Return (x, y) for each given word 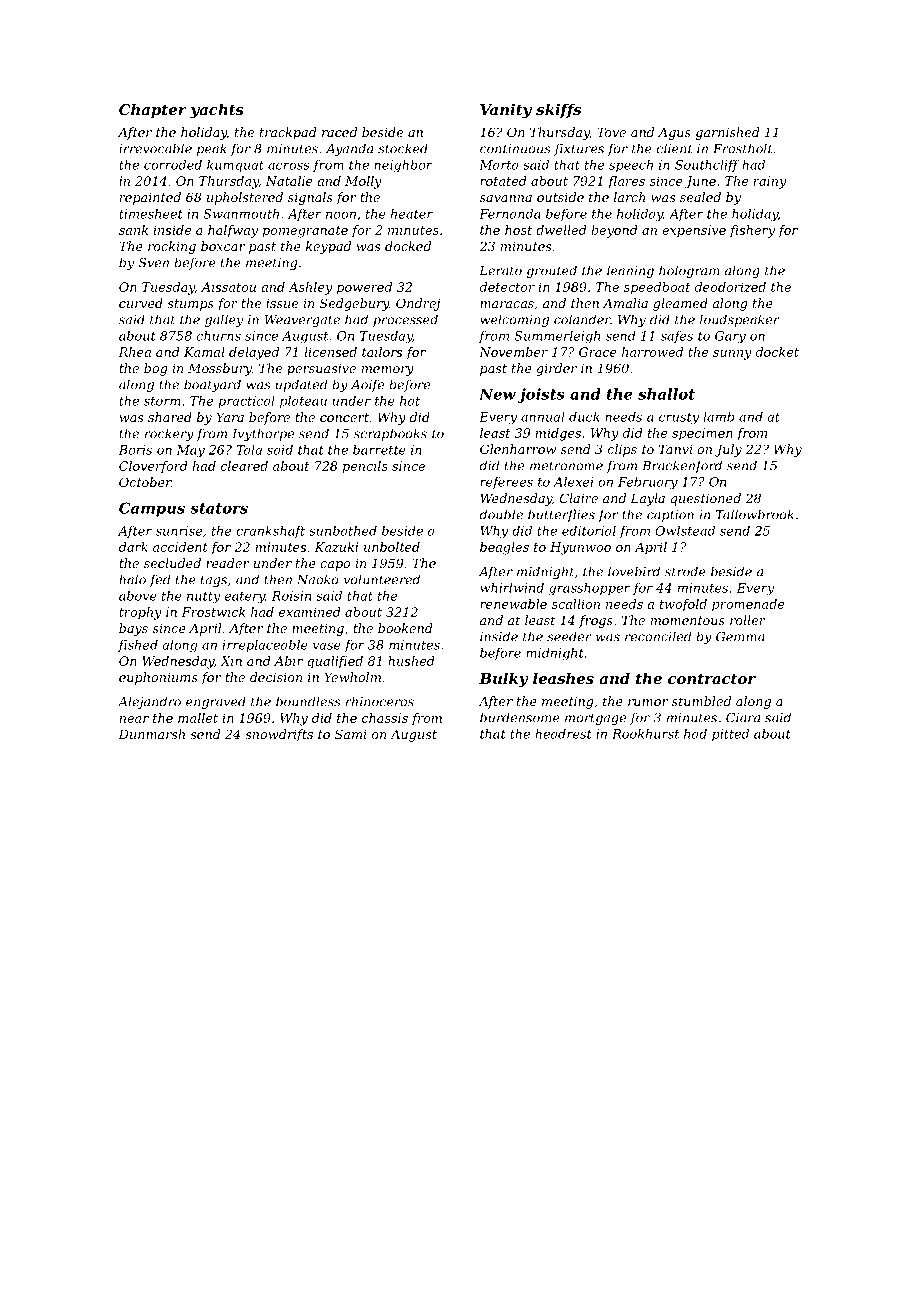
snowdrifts (279, 735)
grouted (552, 271)
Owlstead (685, 531)
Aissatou (228, 287)
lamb (718, 417)
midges (558, 434)
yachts (217, 111)
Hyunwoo (580, 548)
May (191, 451)
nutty (204, 598)
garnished (728, 133)
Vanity (506, 111)
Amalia (625, 303)
